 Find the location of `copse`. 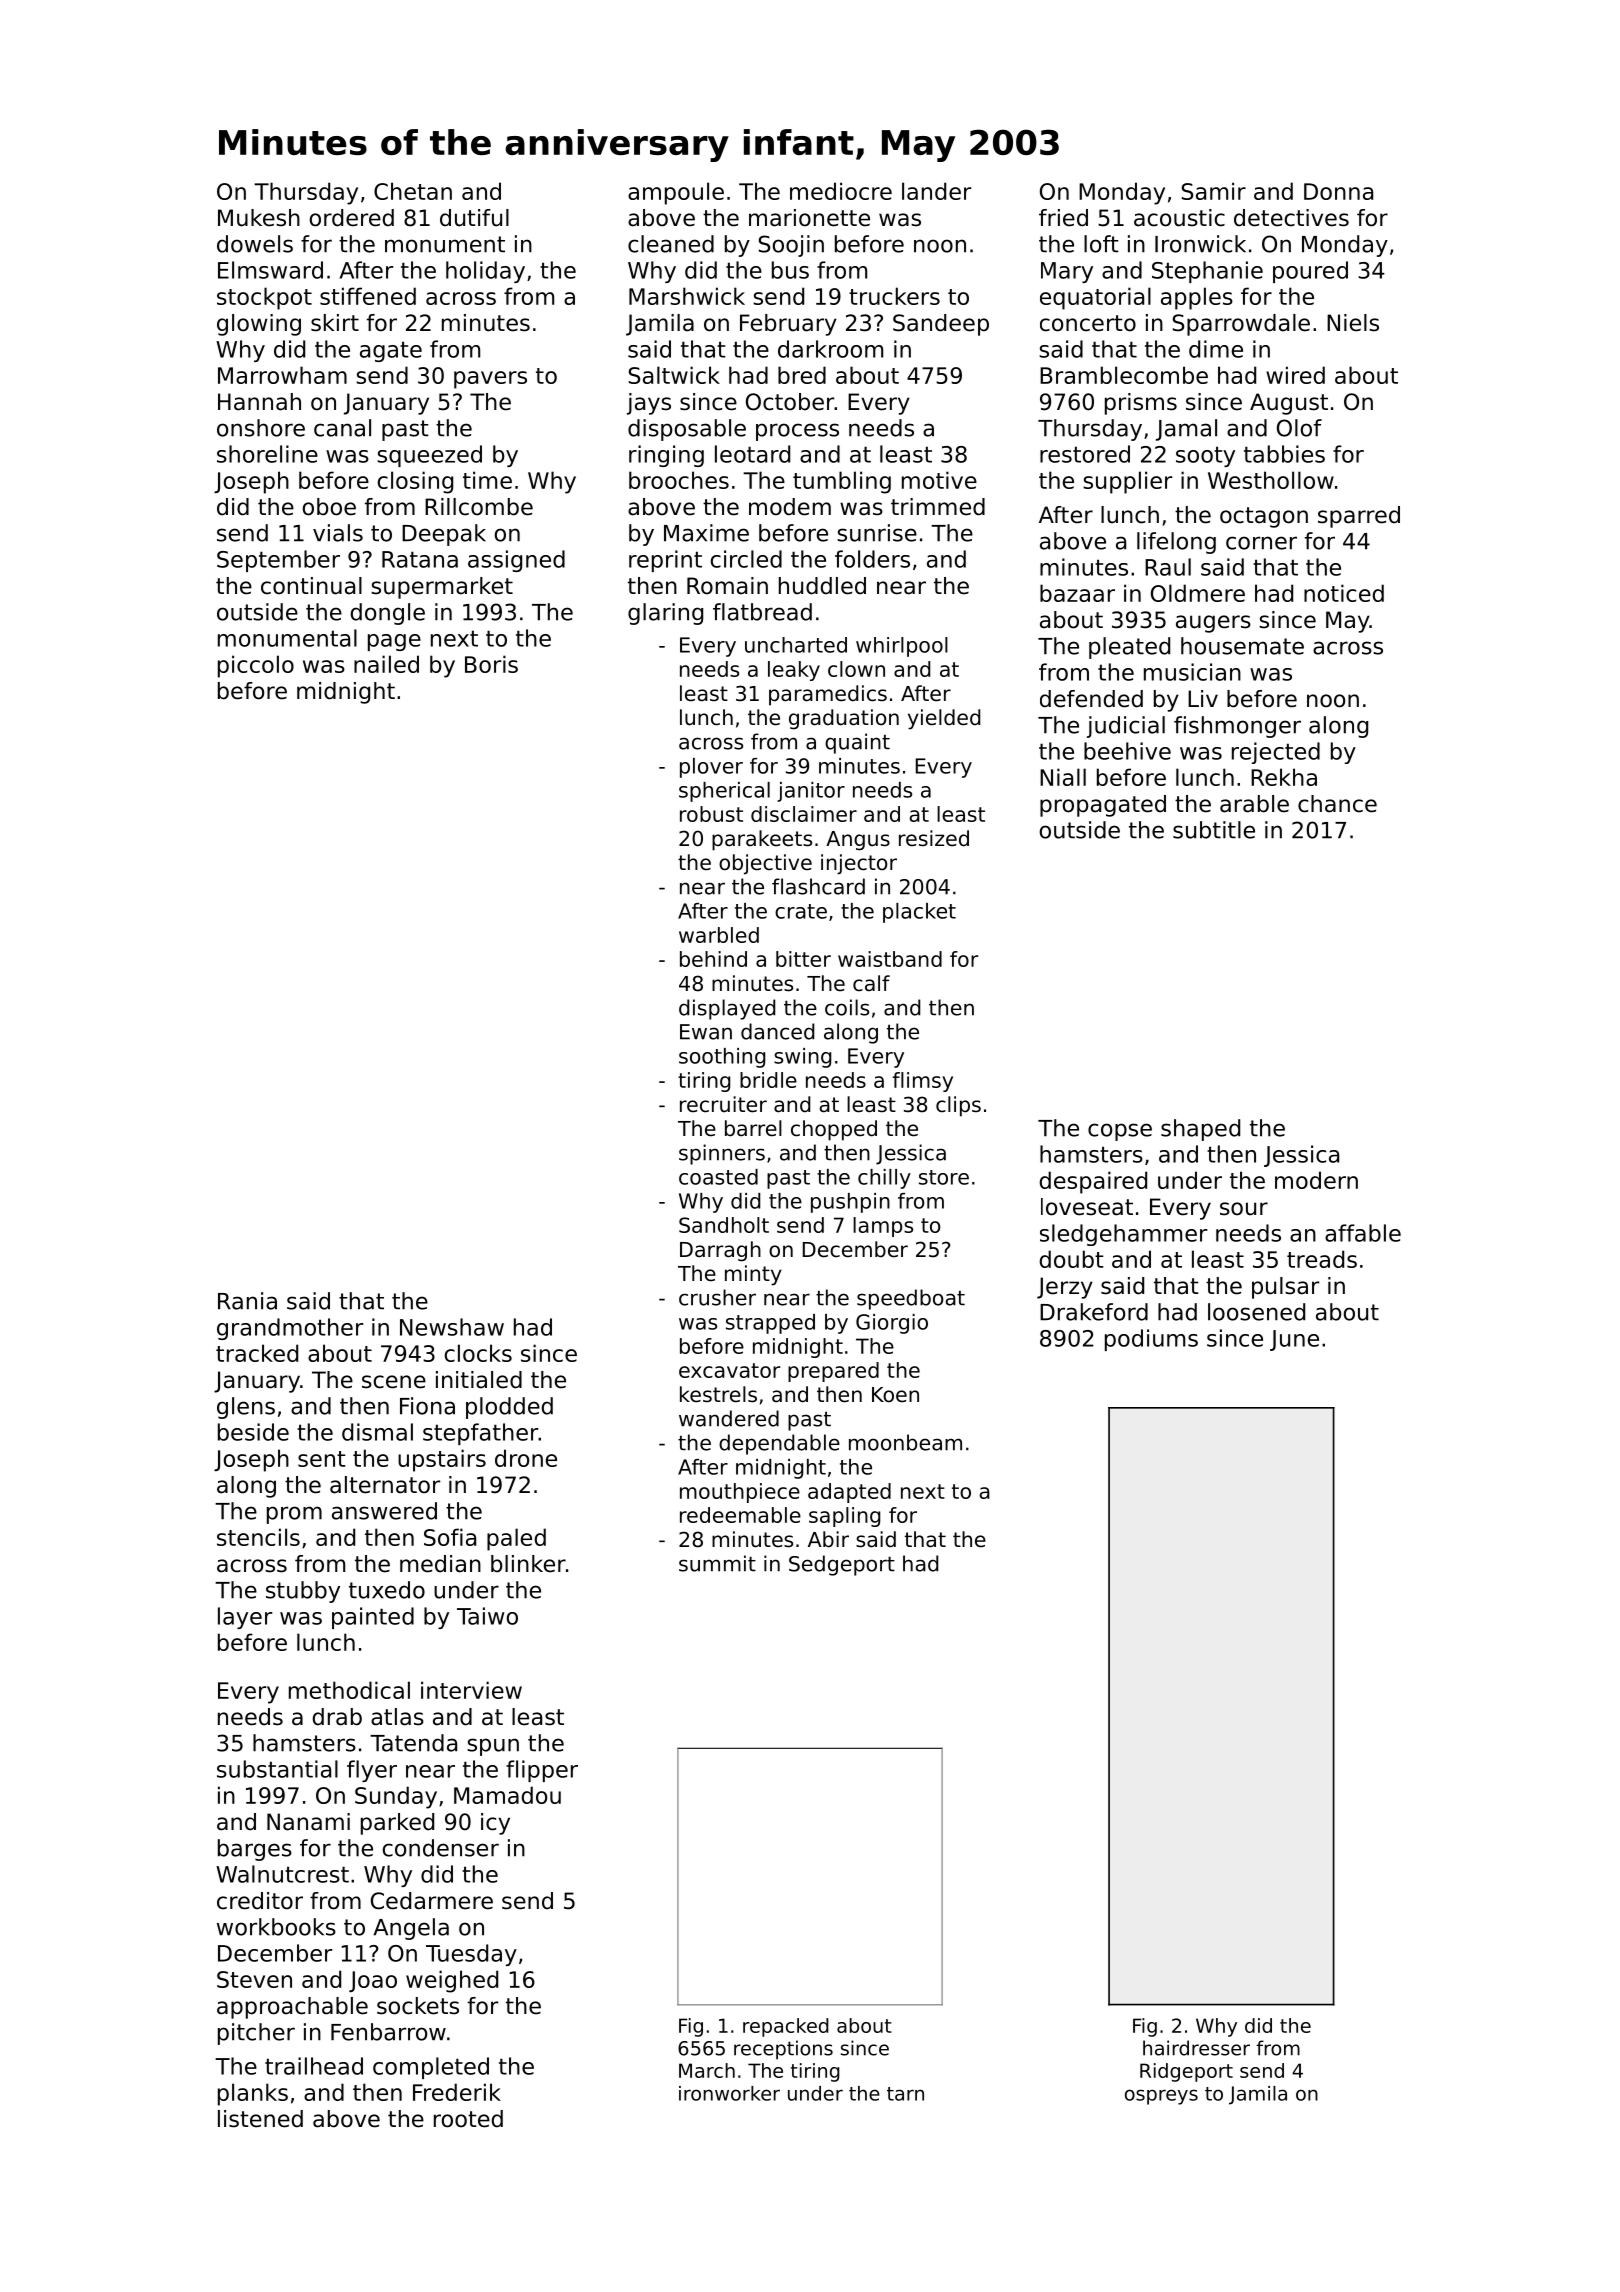

copse is located at coordinates (1120, 1132).
